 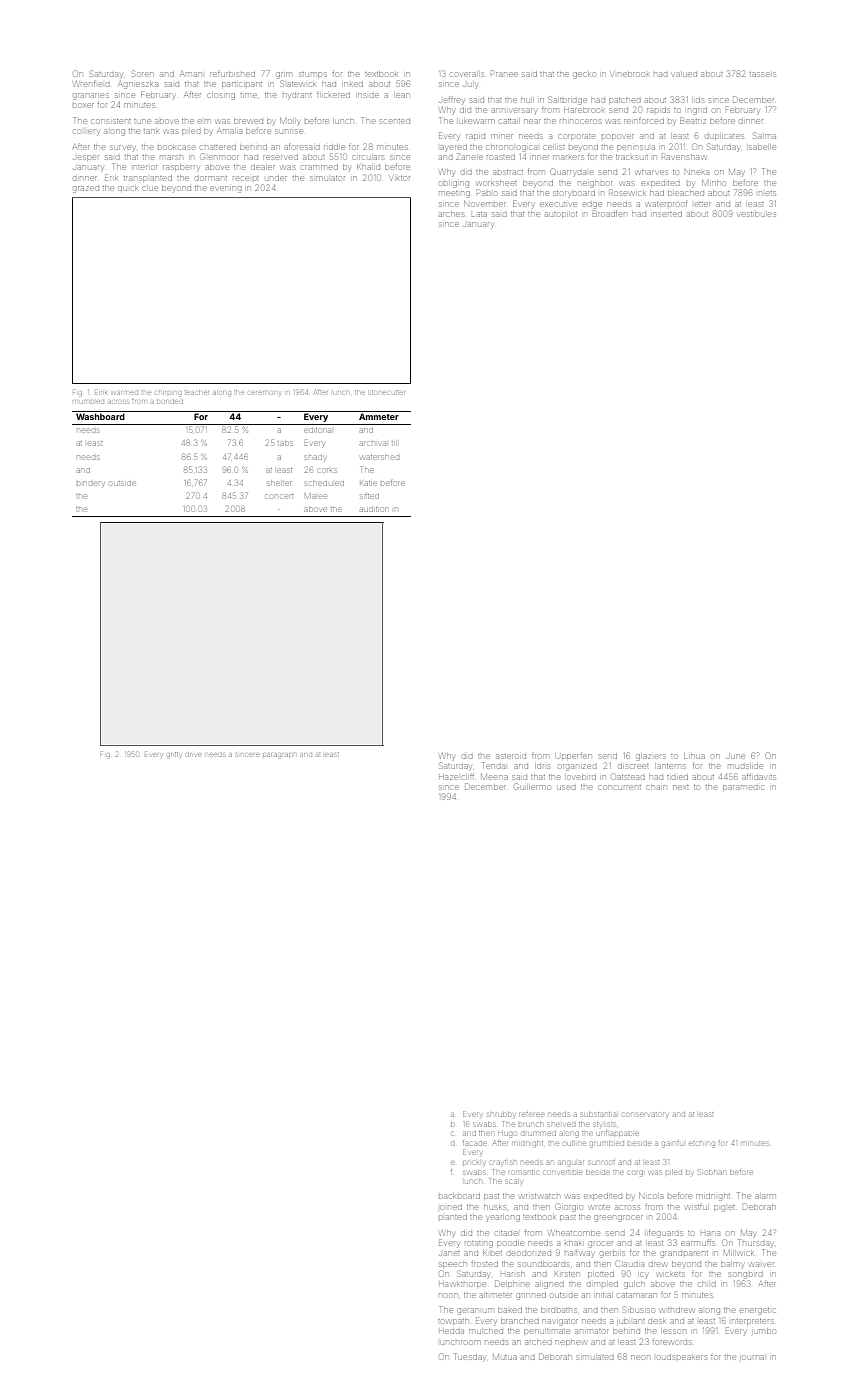 What do you see at coordinates (694, 756) in the screenshot?
I see `Lihua` at bounding box center [694, 756].
